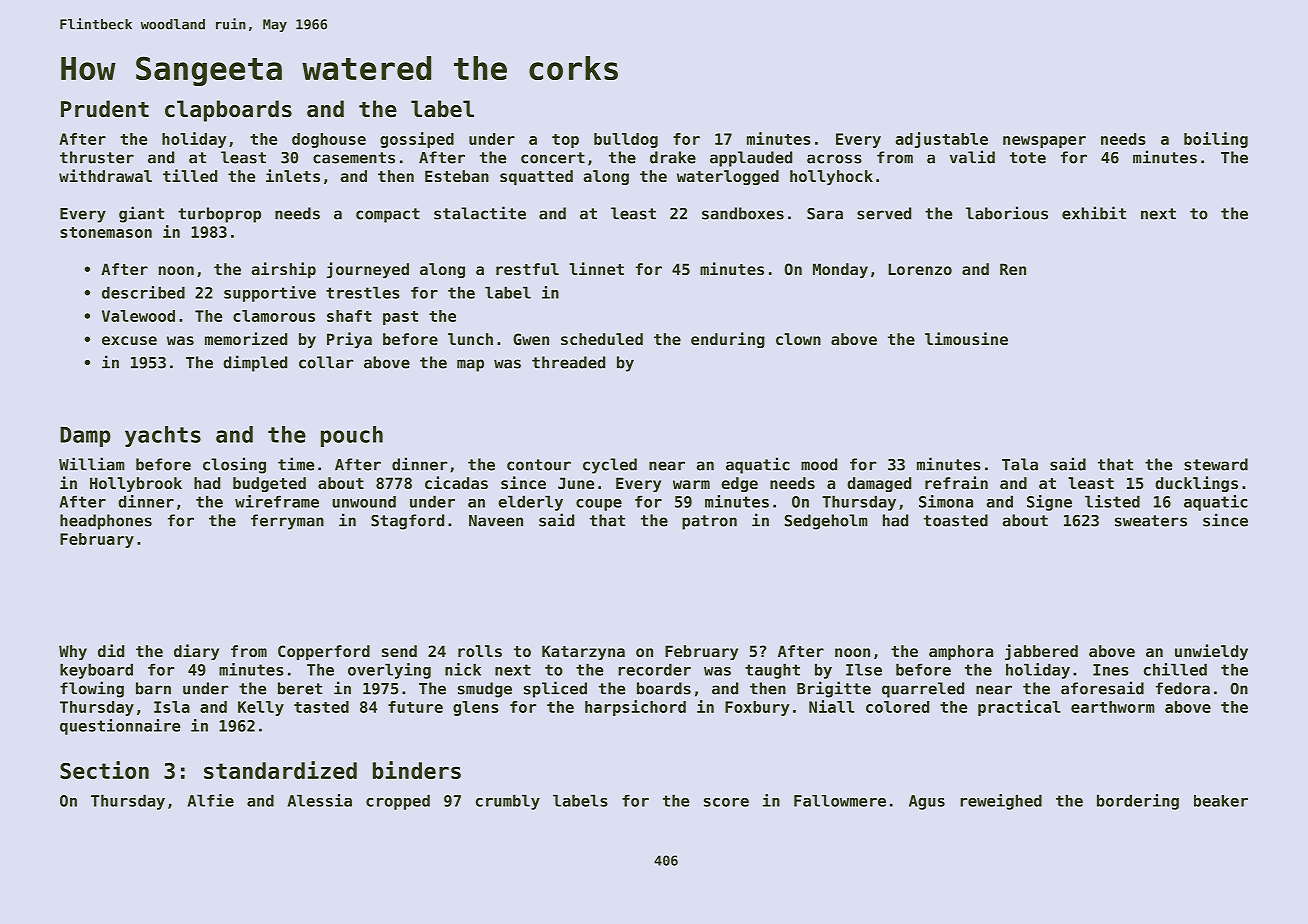 This image has height=924, width=1308. I want to click on tilled, so click(190, 175).
